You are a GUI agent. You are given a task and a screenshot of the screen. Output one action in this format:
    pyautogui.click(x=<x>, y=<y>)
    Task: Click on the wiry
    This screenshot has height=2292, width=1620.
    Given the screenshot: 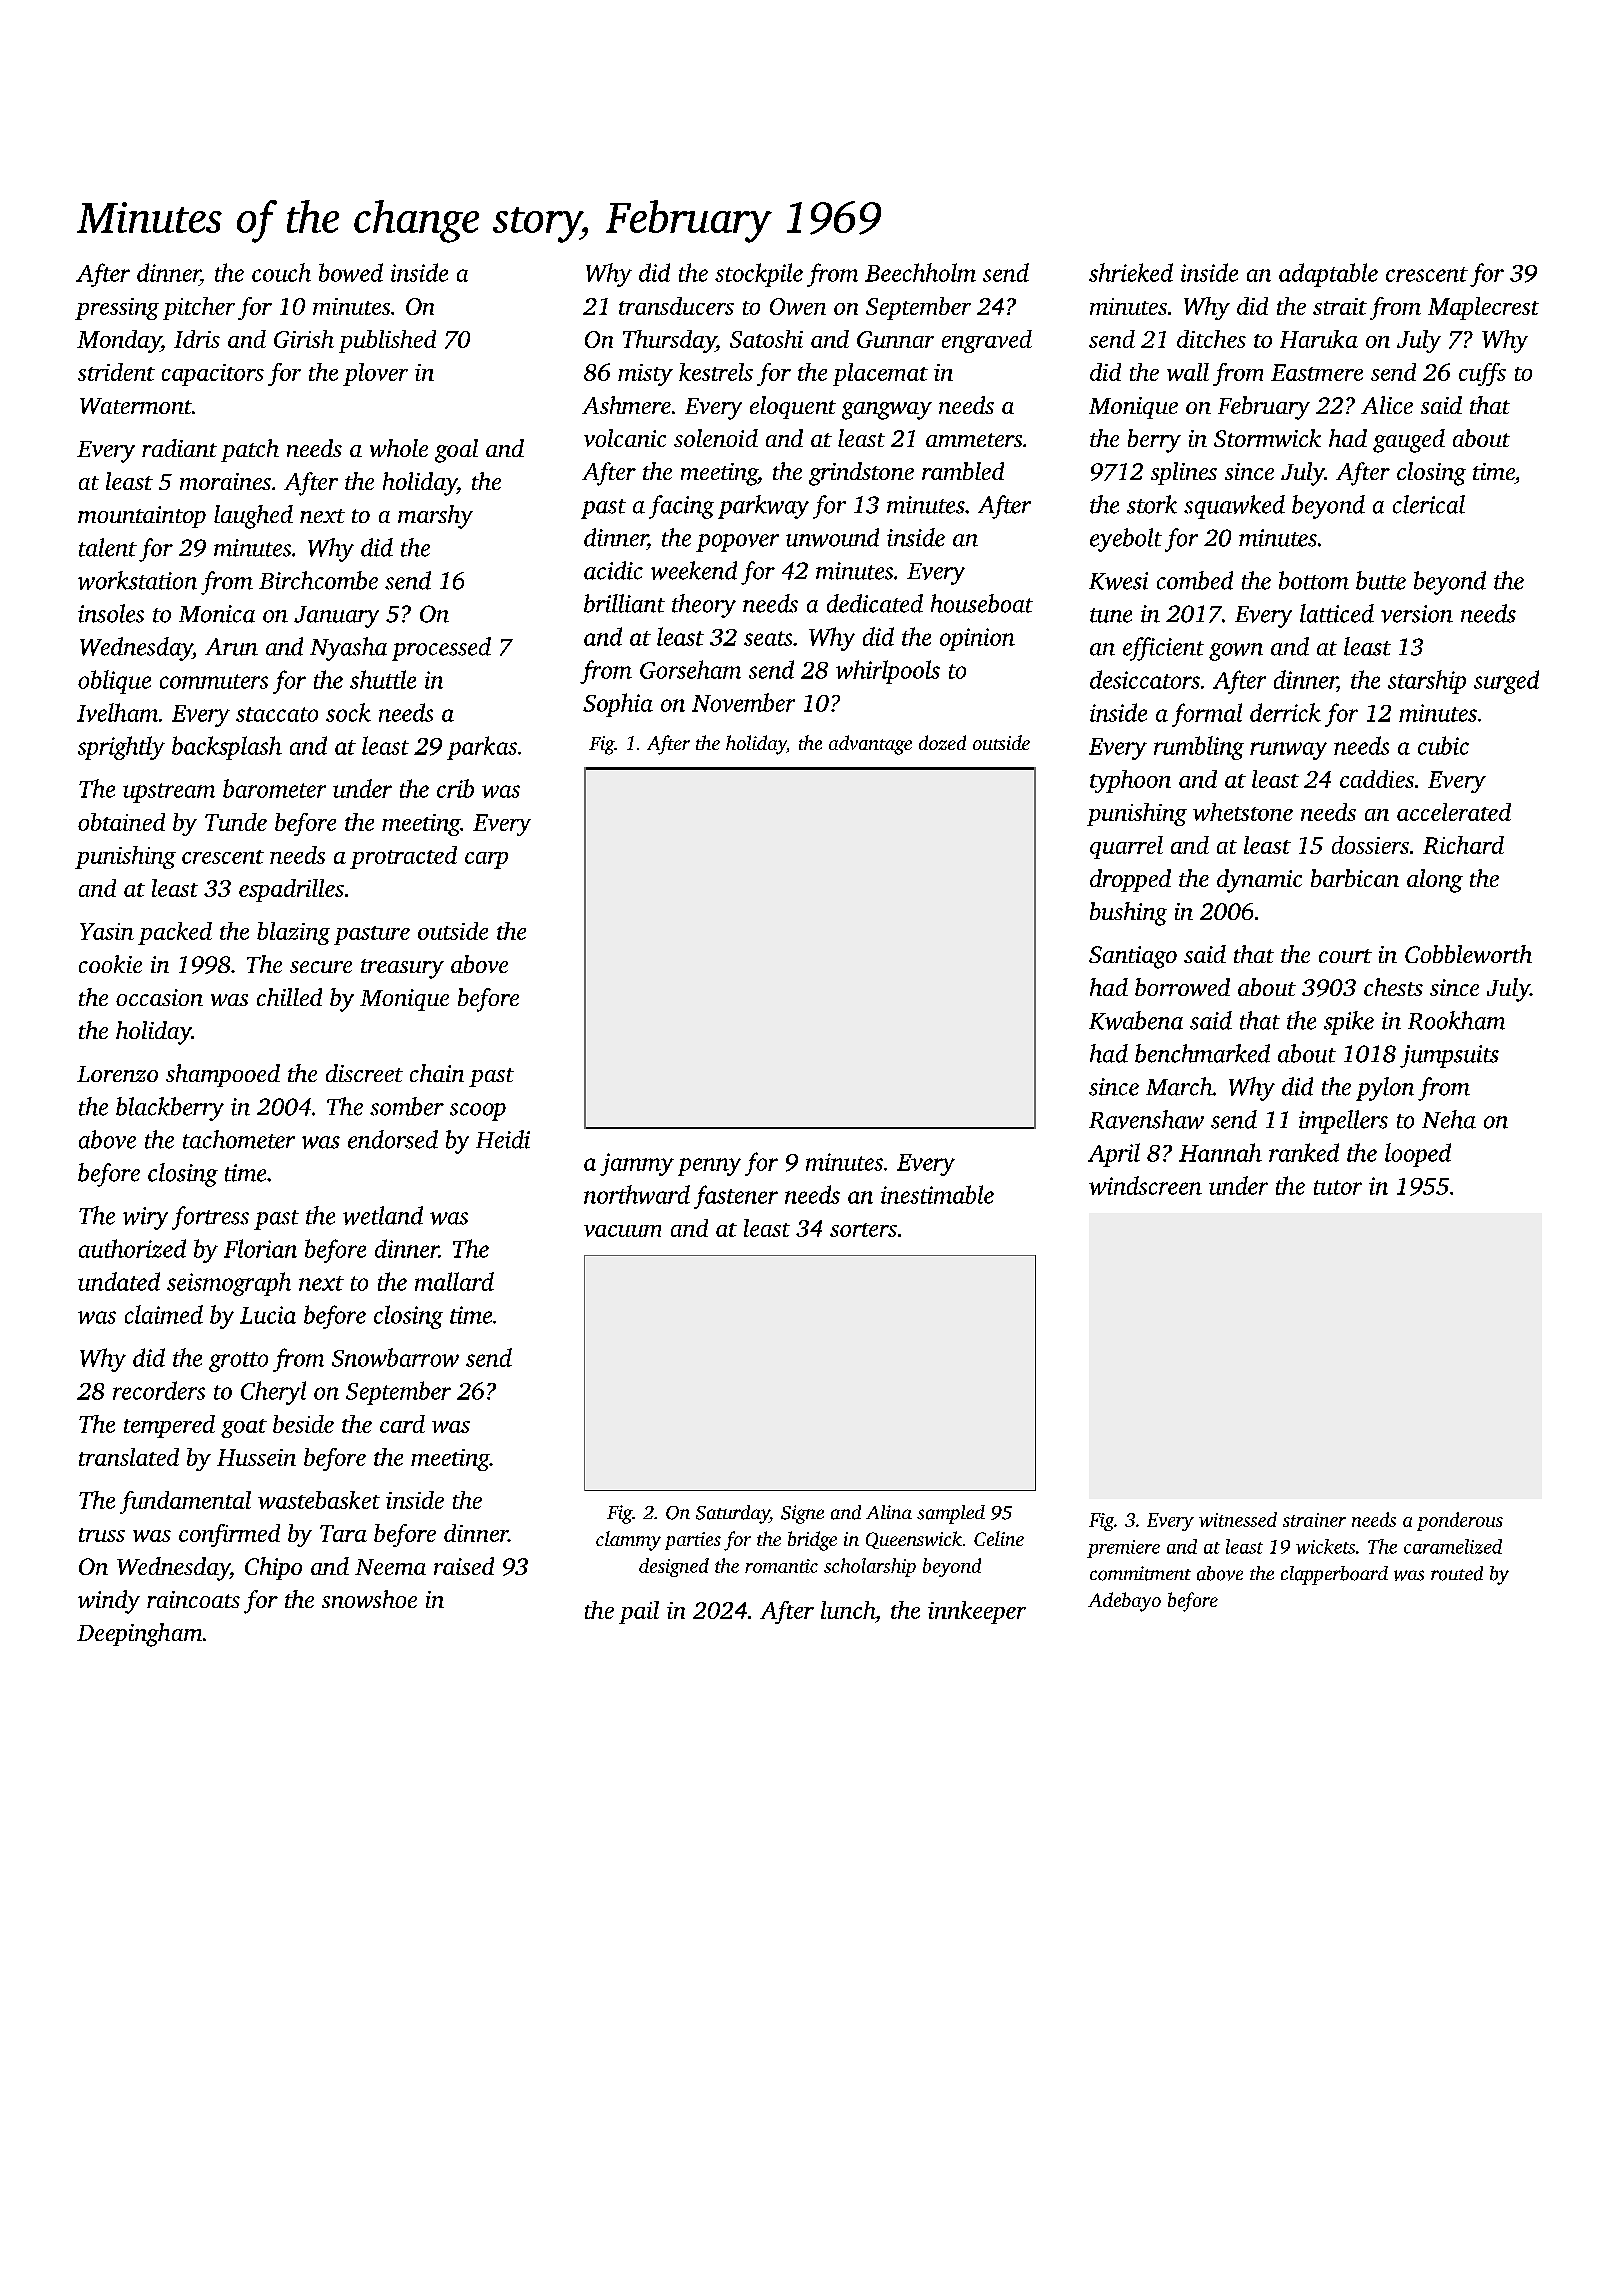 What is the action you would take?
    pyautogui.click(x=145, y=1218)
